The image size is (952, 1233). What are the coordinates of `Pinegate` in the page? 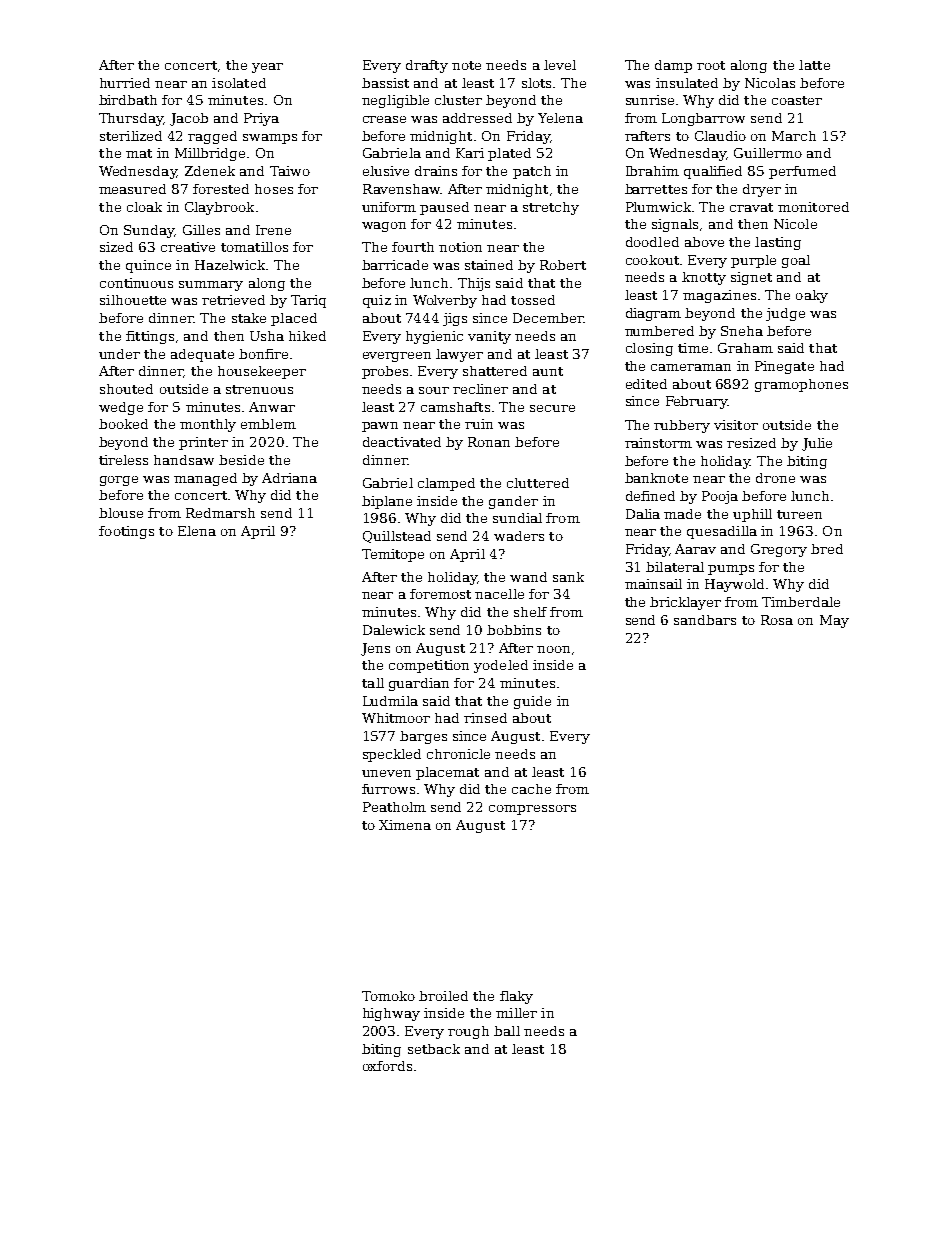 It's located at (784, 367).
